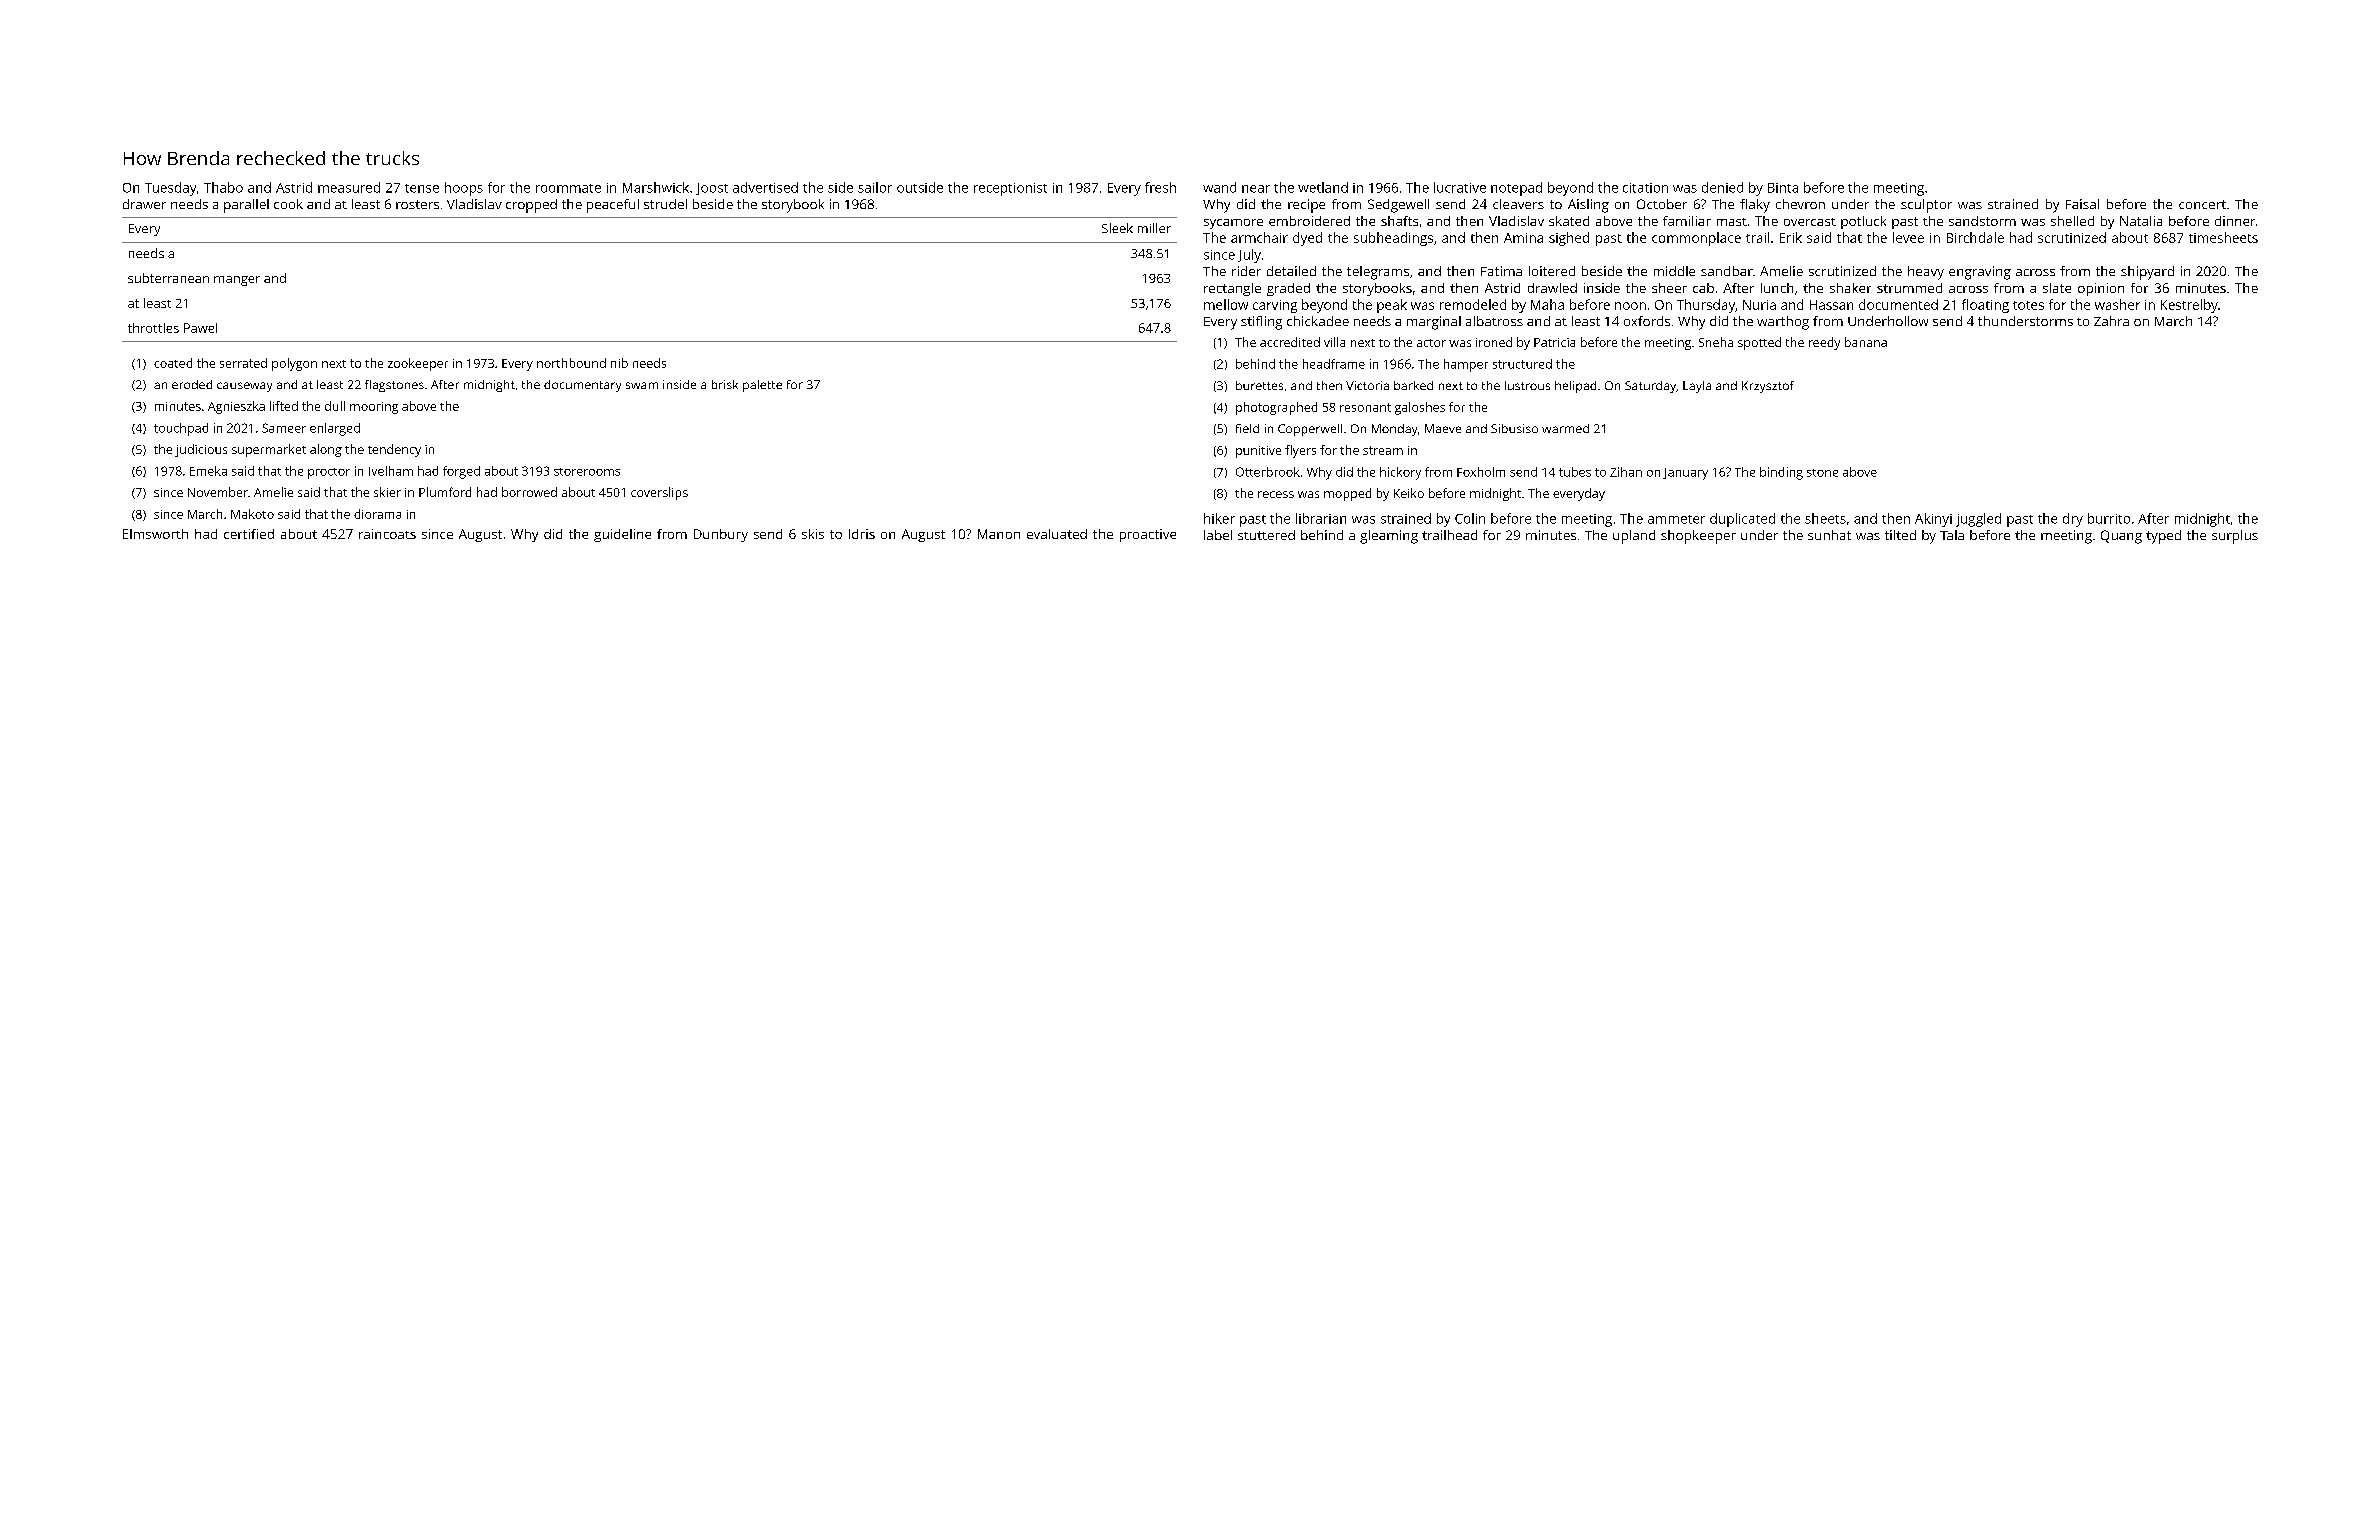  I want to click on manger, so click(237, 281).
